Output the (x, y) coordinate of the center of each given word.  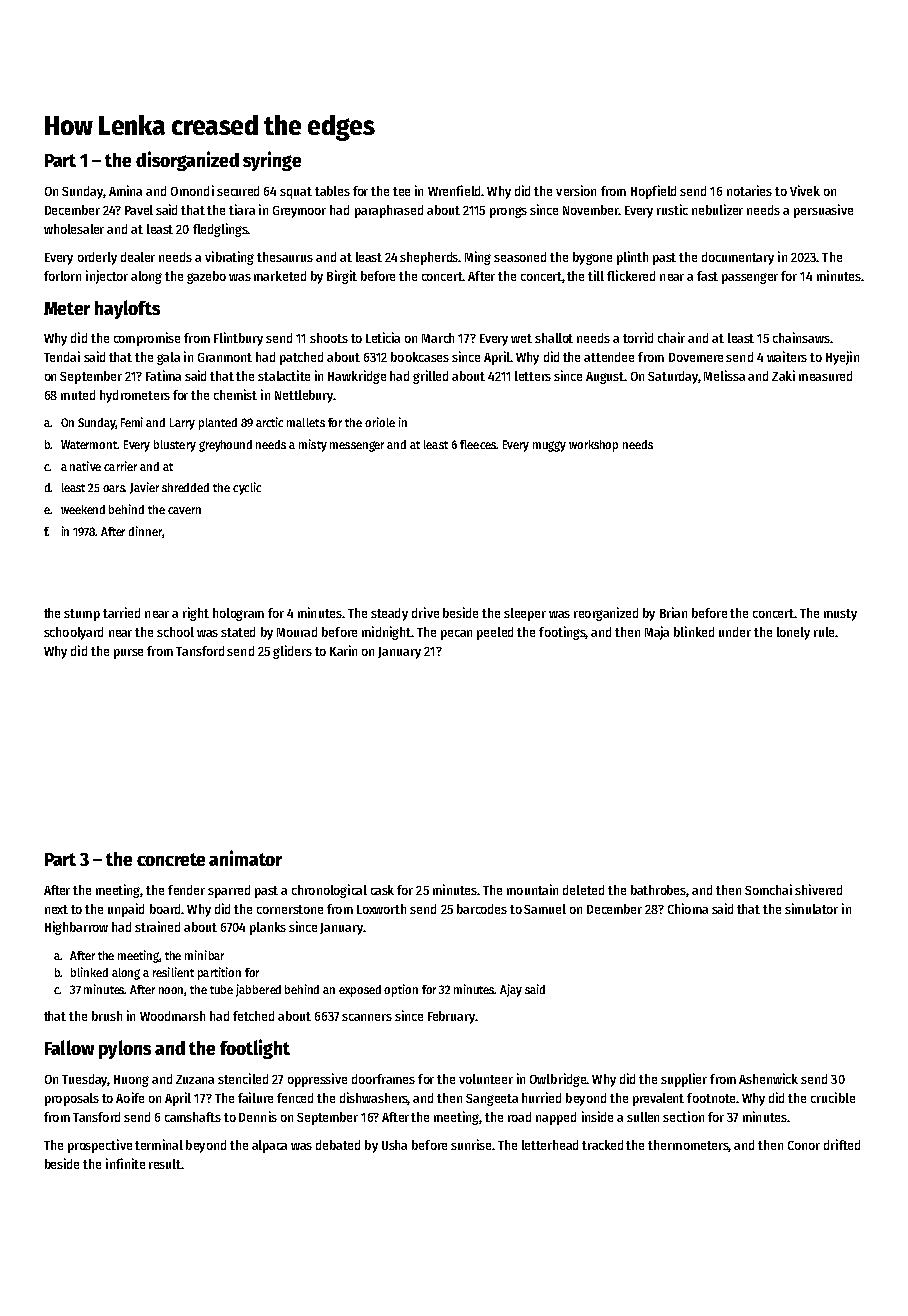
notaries (749, 190)
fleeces (478, 444)
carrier (120, 466)
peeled (495, 633)
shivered (818, 889)
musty (840, 615)
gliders (292, 652)
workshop (593, 446)
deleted (583, 890)
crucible (833, 1097)
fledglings (220, 230)
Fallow (69, 1047)
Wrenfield (454, 190)
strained (157, 926)
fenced (295, 1098)
